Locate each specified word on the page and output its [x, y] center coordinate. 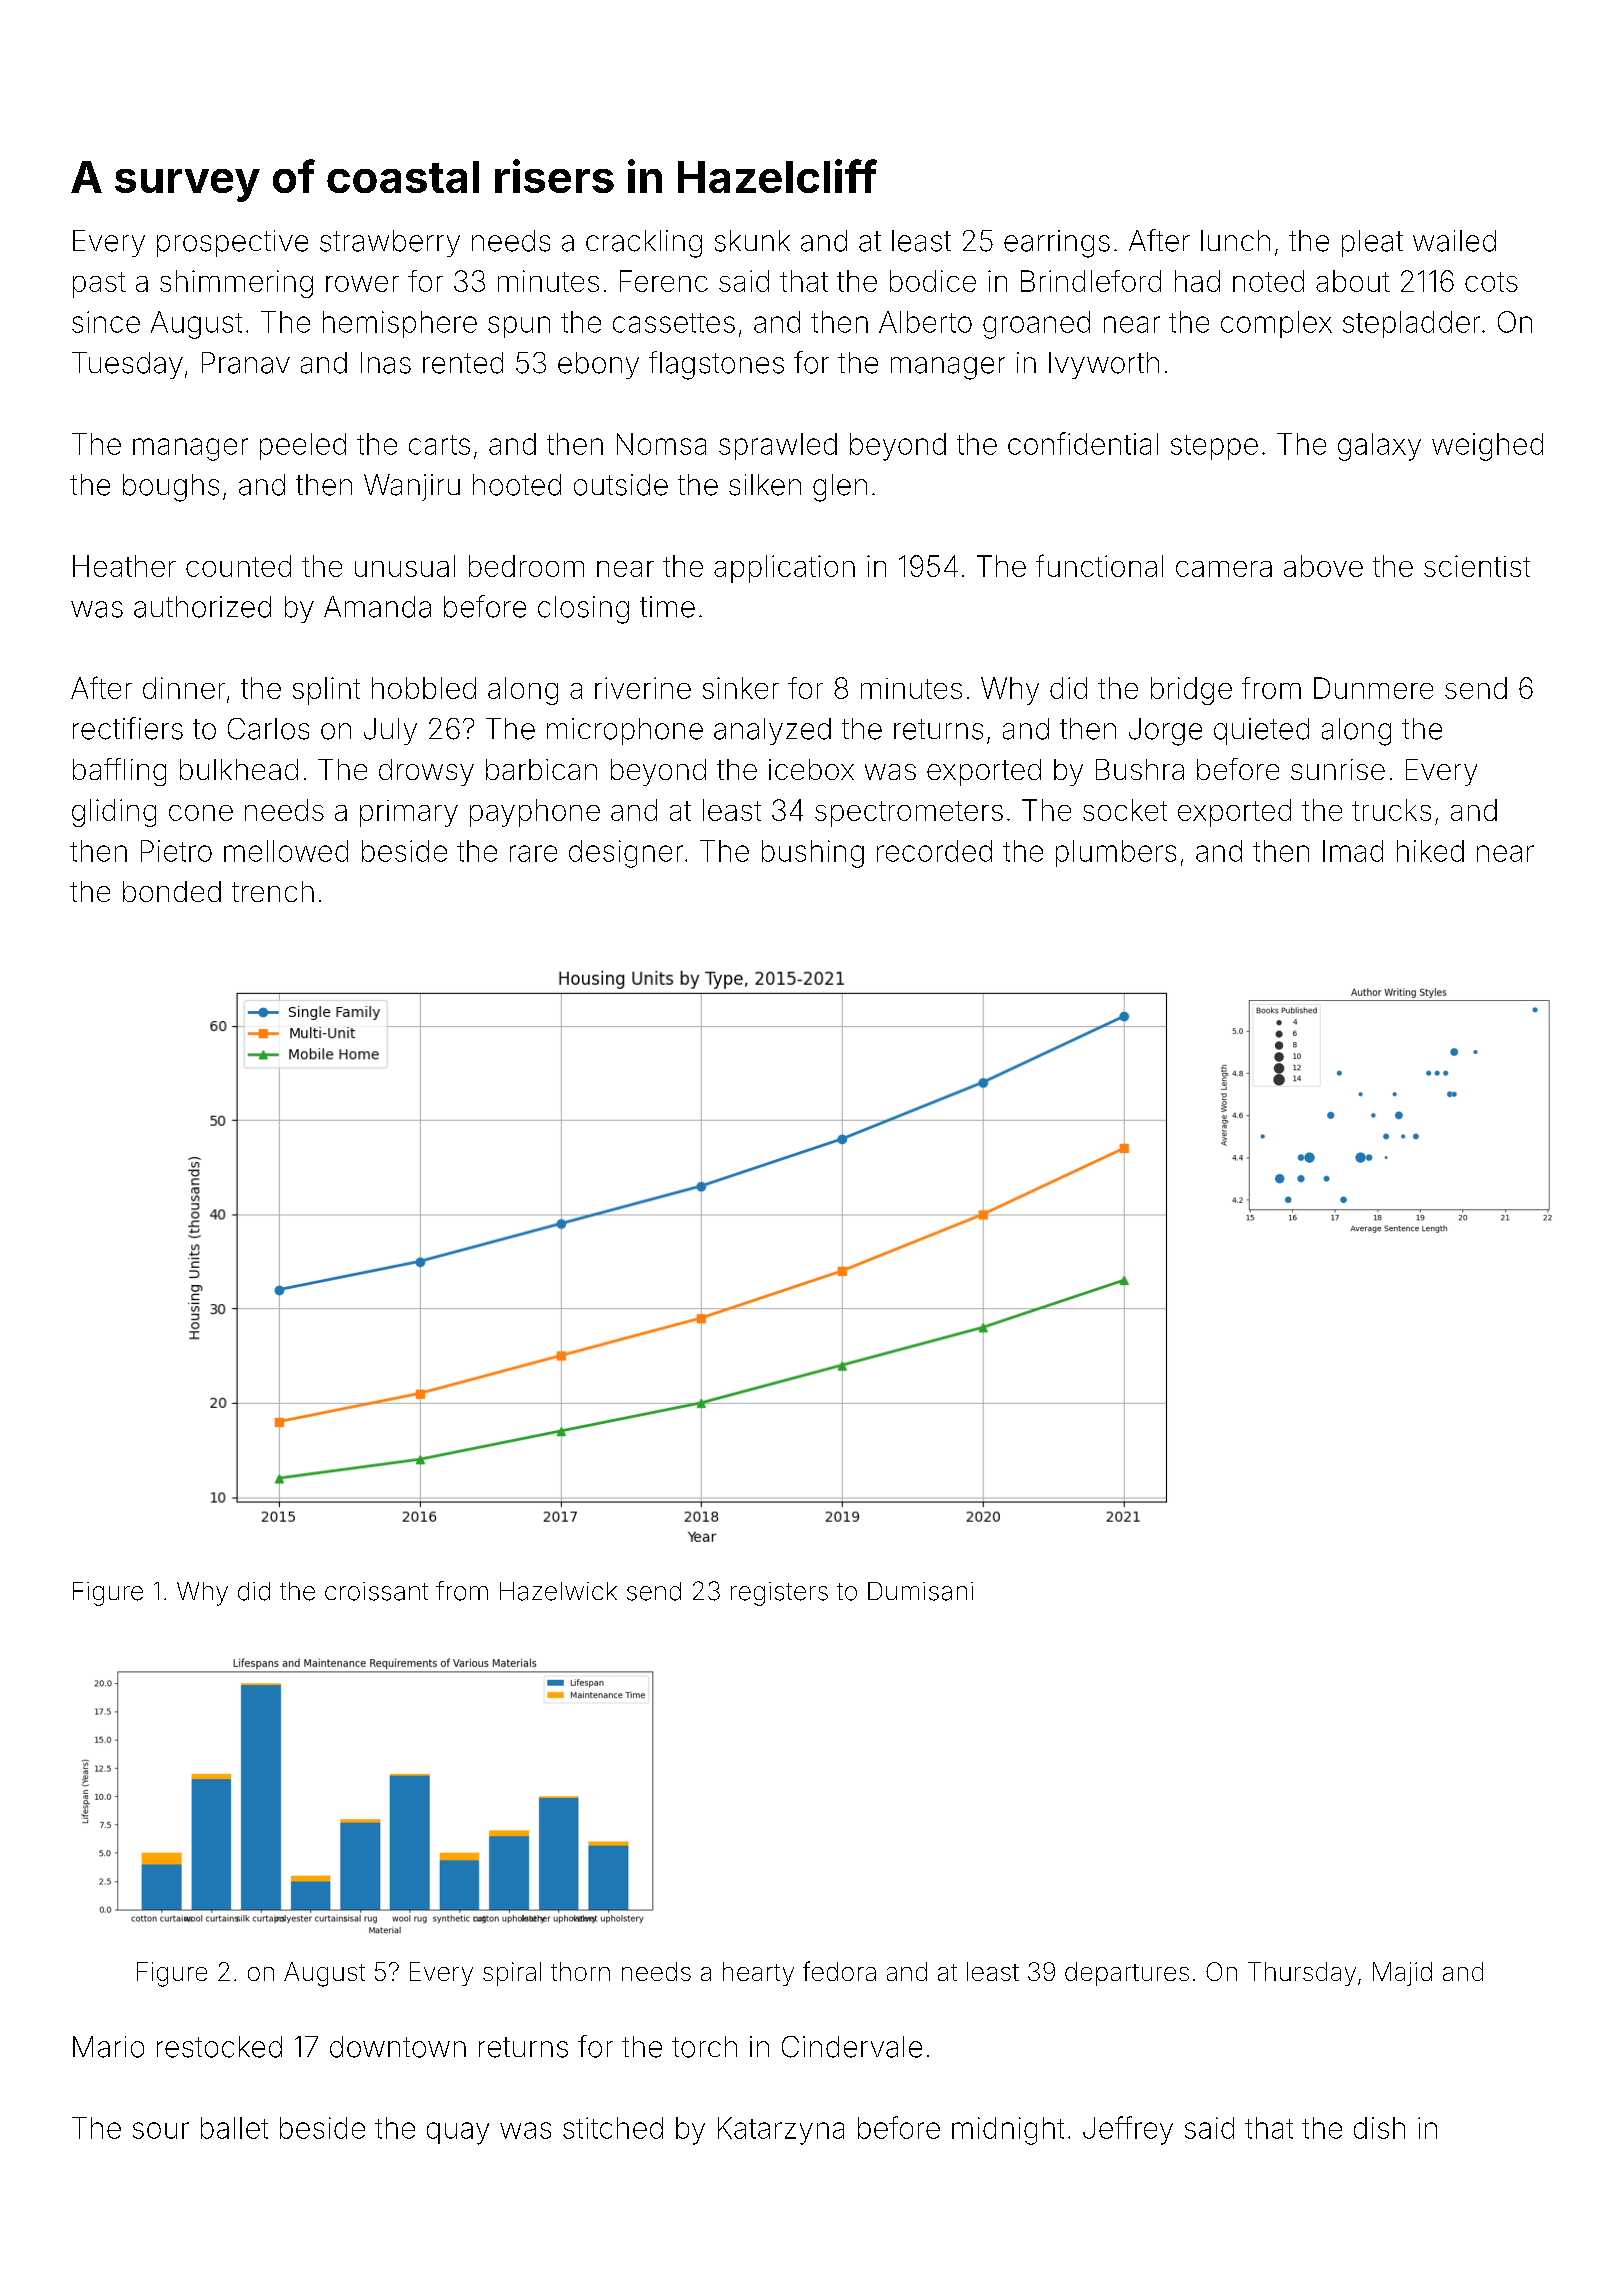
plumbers [1116, 853]
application [784, 569]
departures [1127, 1974]
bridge [1191, 691]
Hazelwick [558, 1591]
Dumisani [920, 1591]
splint [326, 691]
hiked [1430, 851]
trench [273, 891]
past [99, 285]
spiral [512, 1974]
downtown [398, 2047]
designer [626, 854]
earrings [1057, 244]
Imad [1353, 851]
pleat [1372, 243]
